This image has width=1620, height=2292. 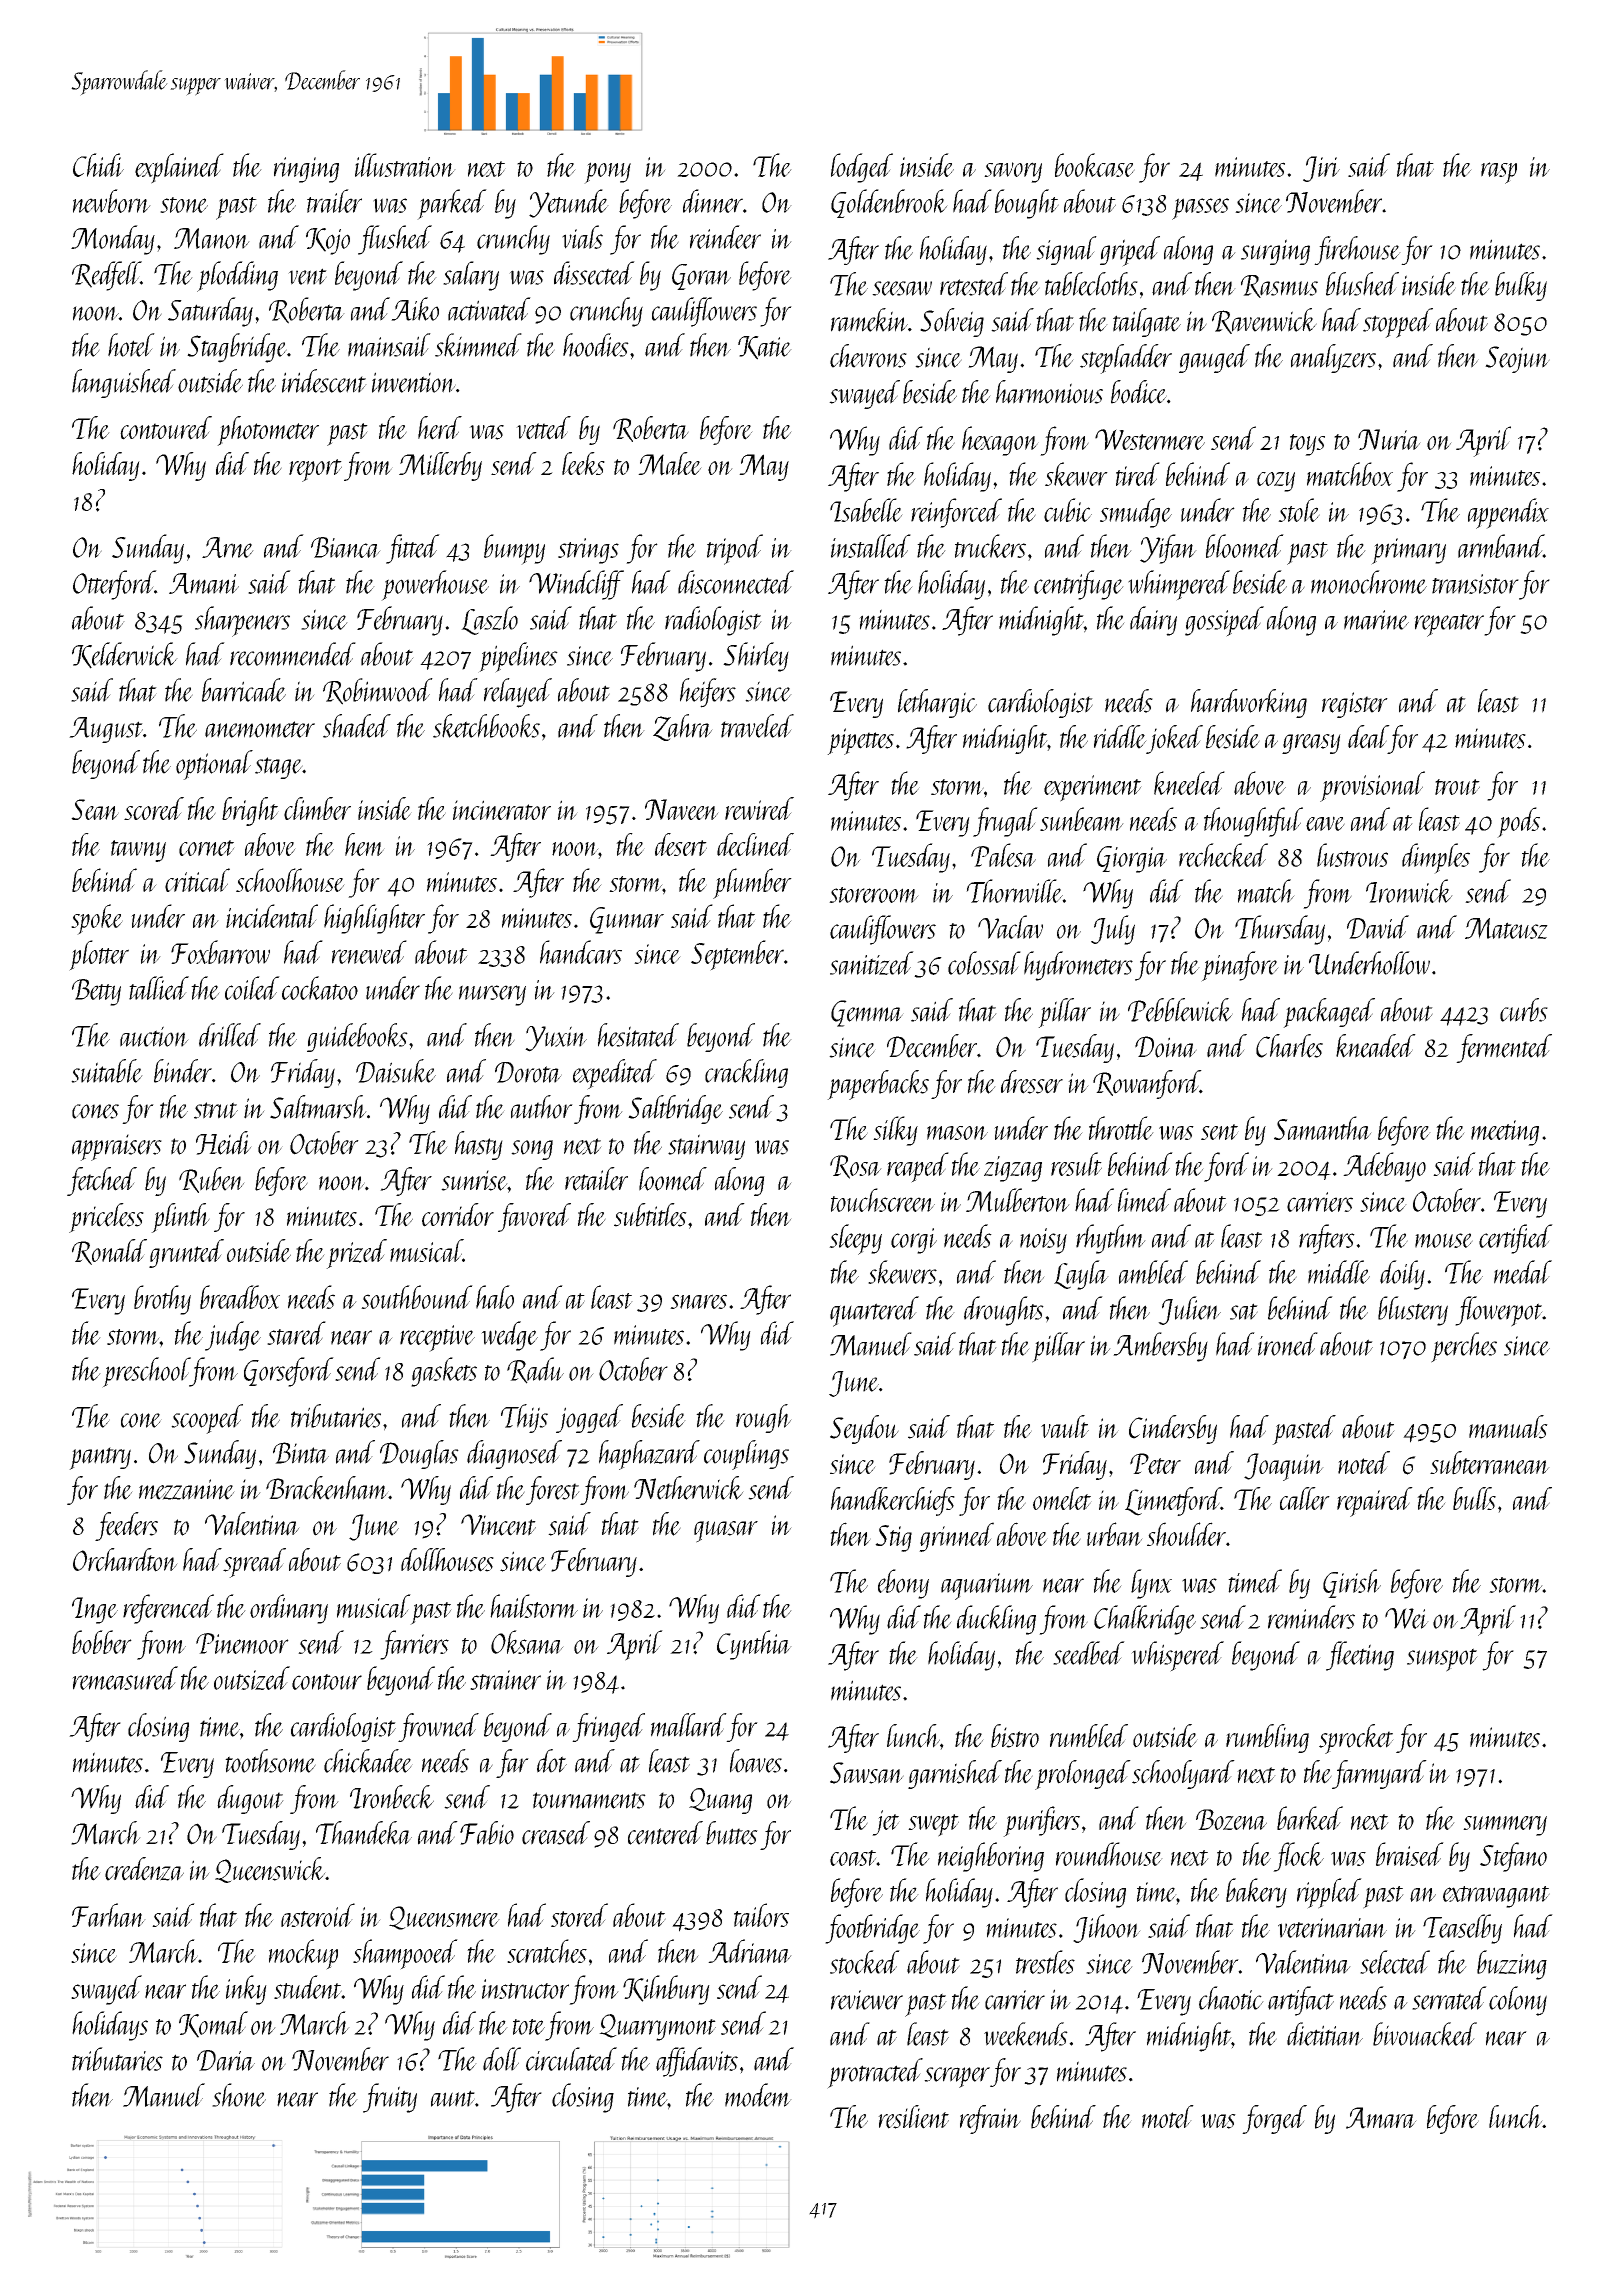 What do you see at coordinates (1155, 1464) in the image?
I see `Peter` at bounding box center [1155, 1464].
